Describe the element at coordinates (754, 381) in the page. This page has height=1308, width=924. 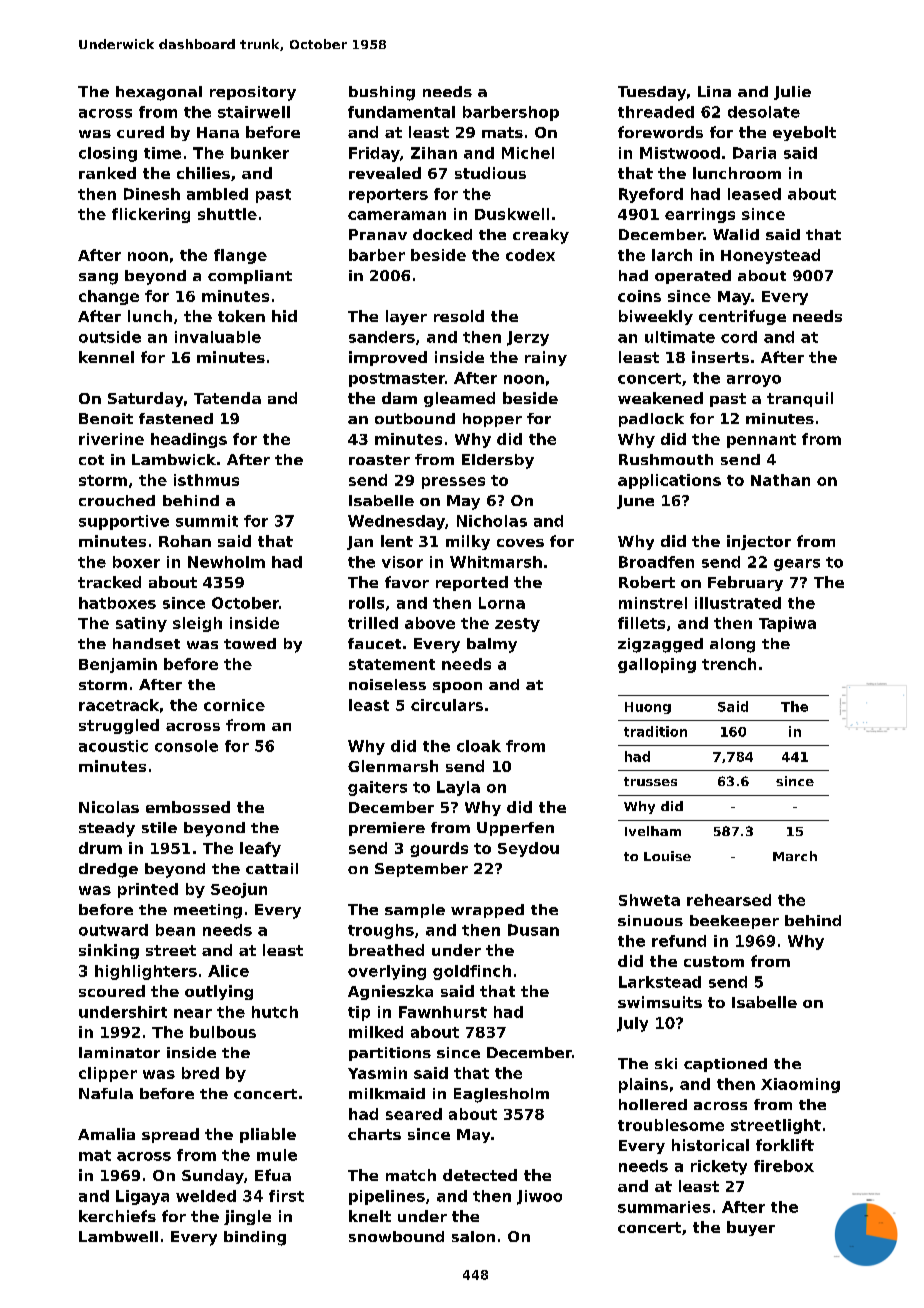
I see `arroyo` at that location.
